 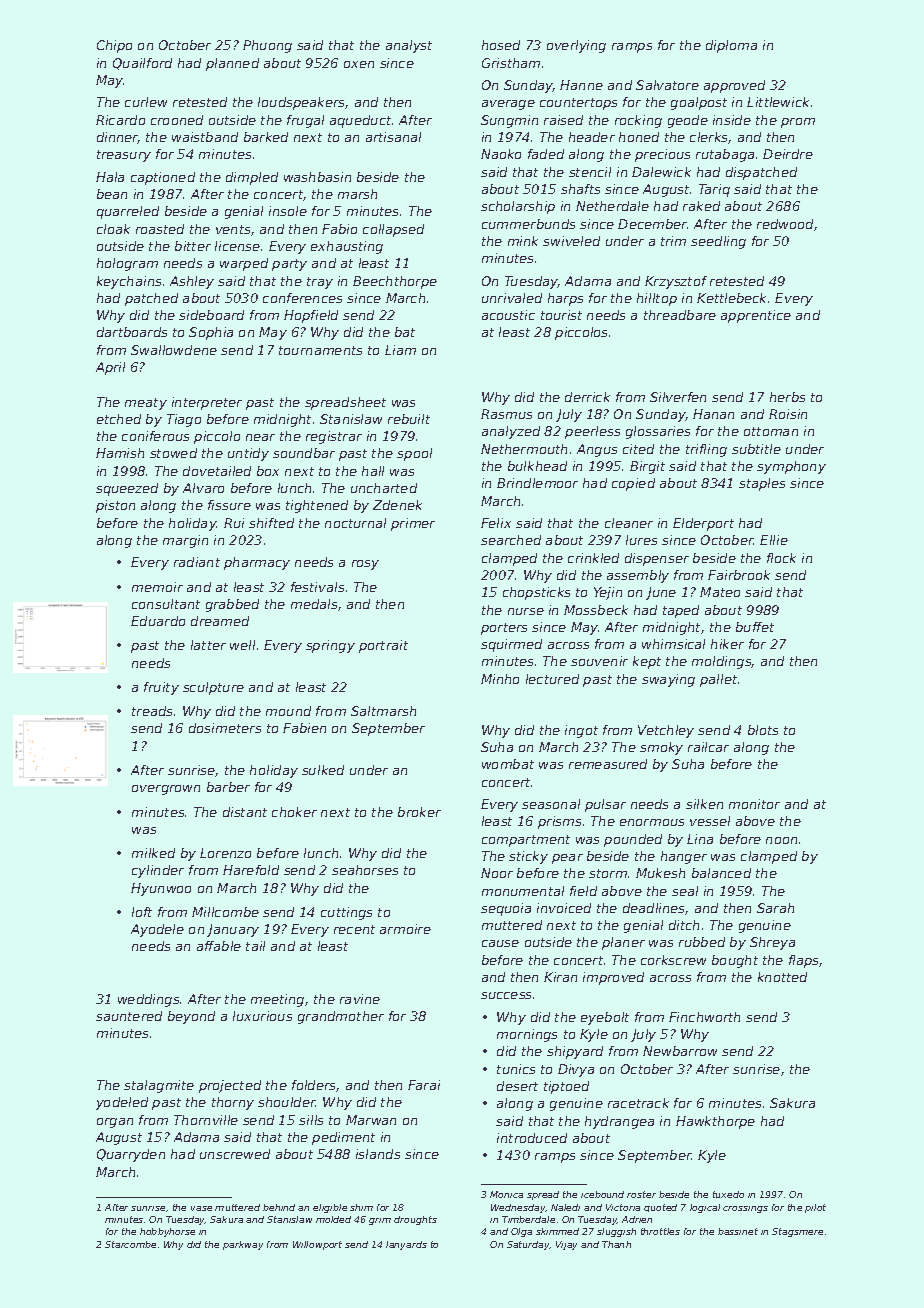 What do you see at coordinates (508, 764) in the screenshot?
I see `wombat` at bounding box center [508, 764].
